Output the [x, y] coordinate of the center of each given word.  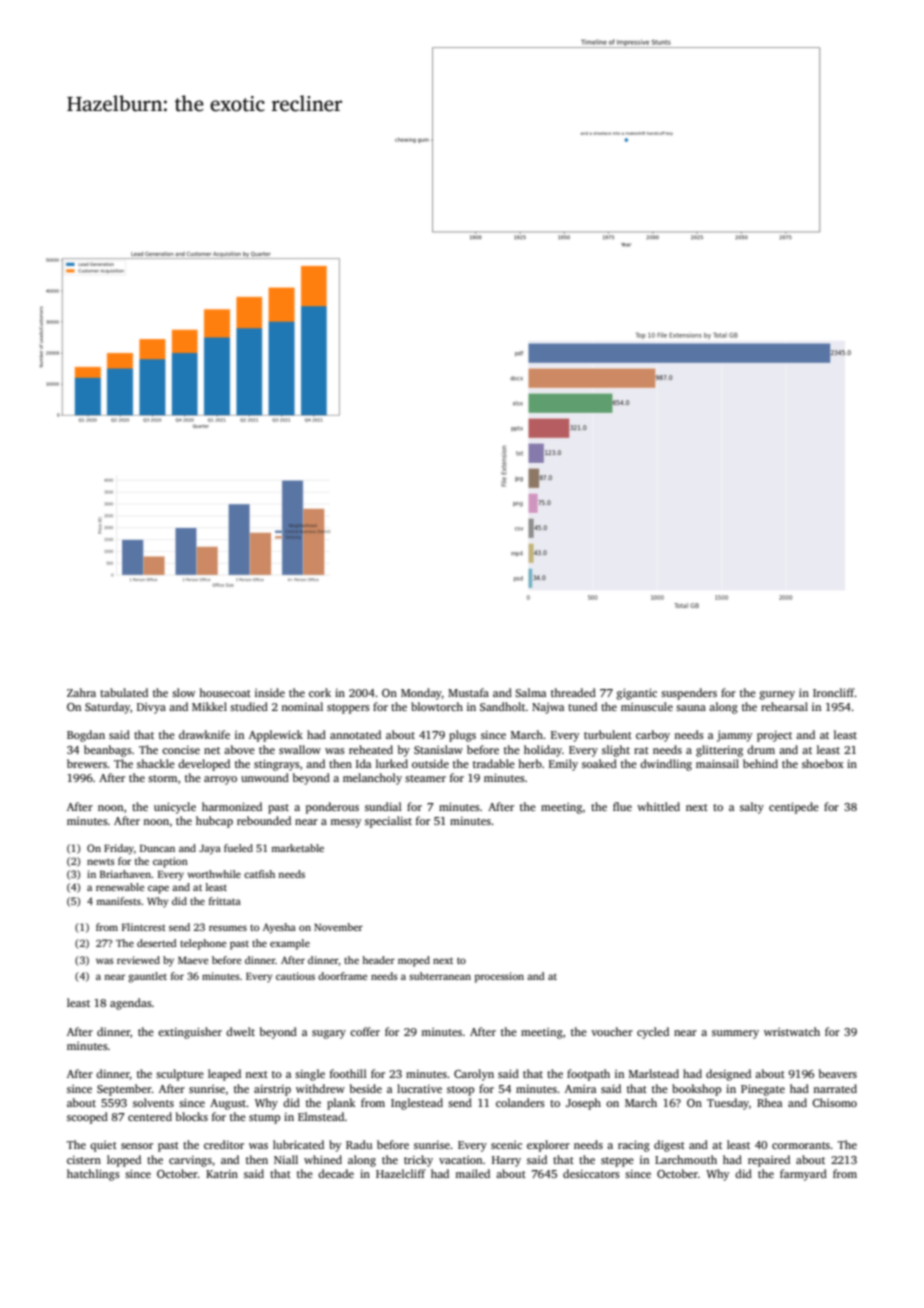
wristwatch [792, 1031]
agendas [131, 1004]
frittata [225, 901]
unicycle [175, 808]
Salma [531, 692]
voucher [612, 1031]
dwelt [240, 1031]
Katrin [222, 1174]
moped [414, 961]
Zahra [81, 692]
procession [499, 977]
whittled [658, 806]
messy [345, 823]
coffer [365, 1031]
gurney [777, 695]
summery [735, 1034]
